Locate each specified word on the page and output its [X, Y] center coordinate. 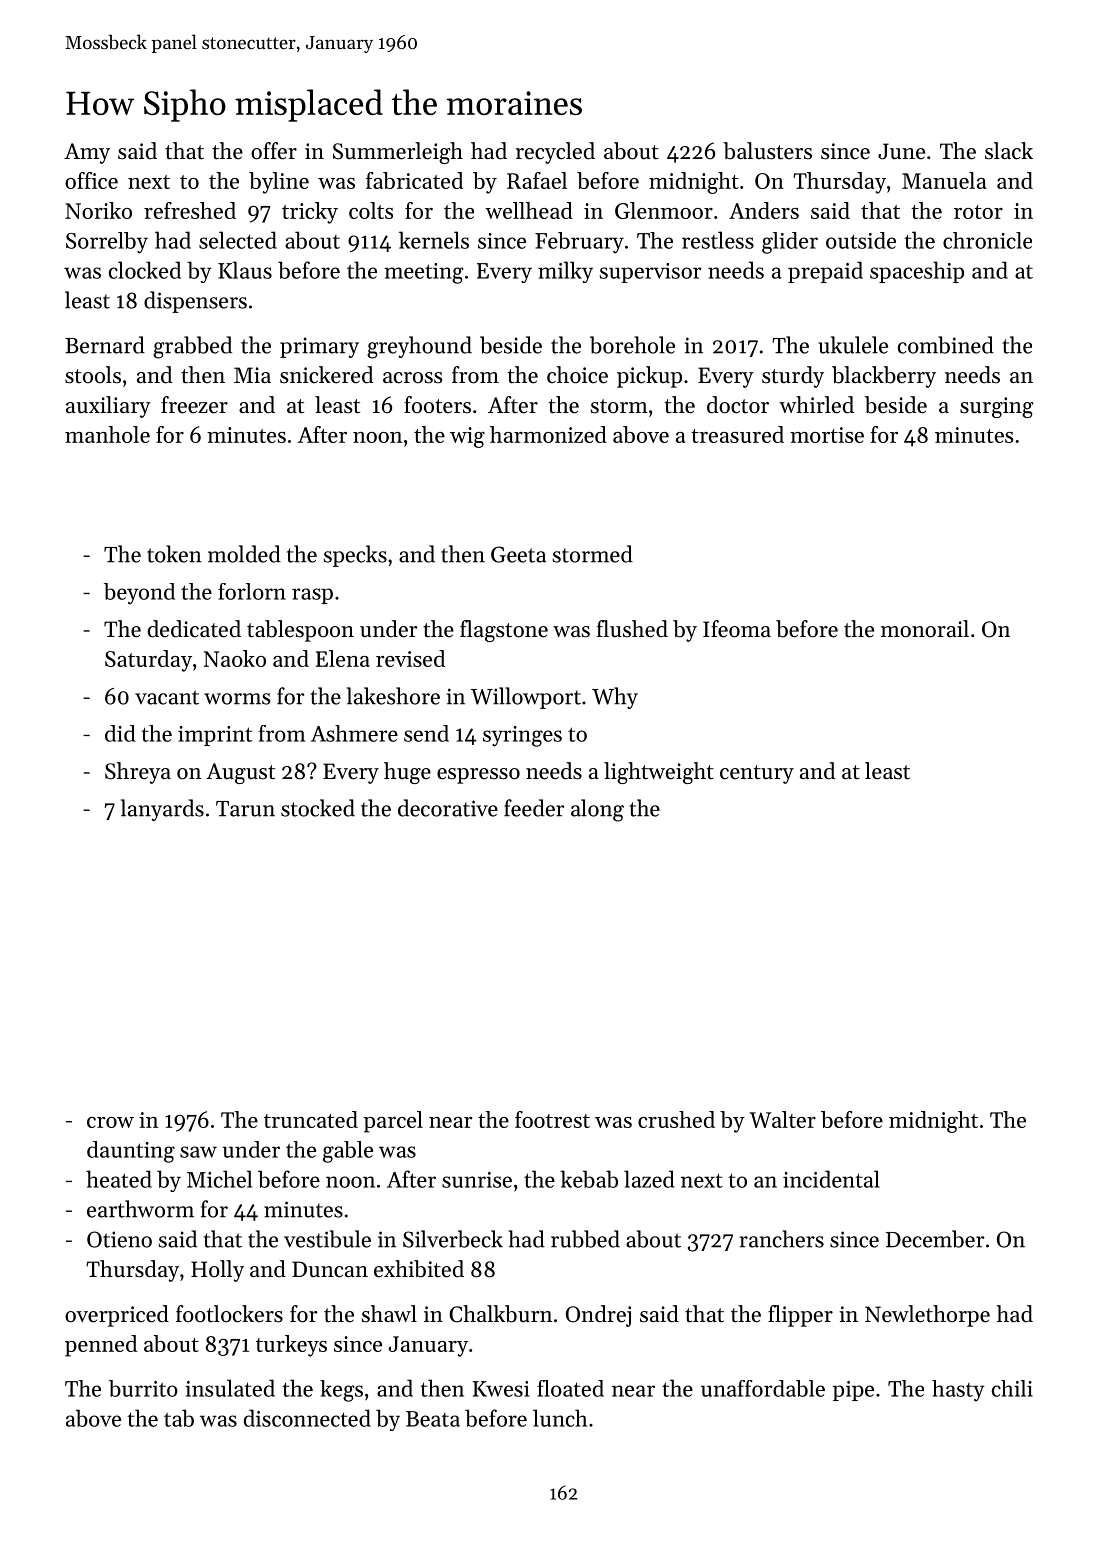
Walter [782, 1119]
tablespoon [300, 631]
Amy [87, 153]
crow [110, 1122]
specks [355, 556]
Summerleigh [398, 153]
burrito [143, 1388]
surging [997, 407]
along [597, 810]
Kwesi [500, 1389]
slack [1009, 151]
